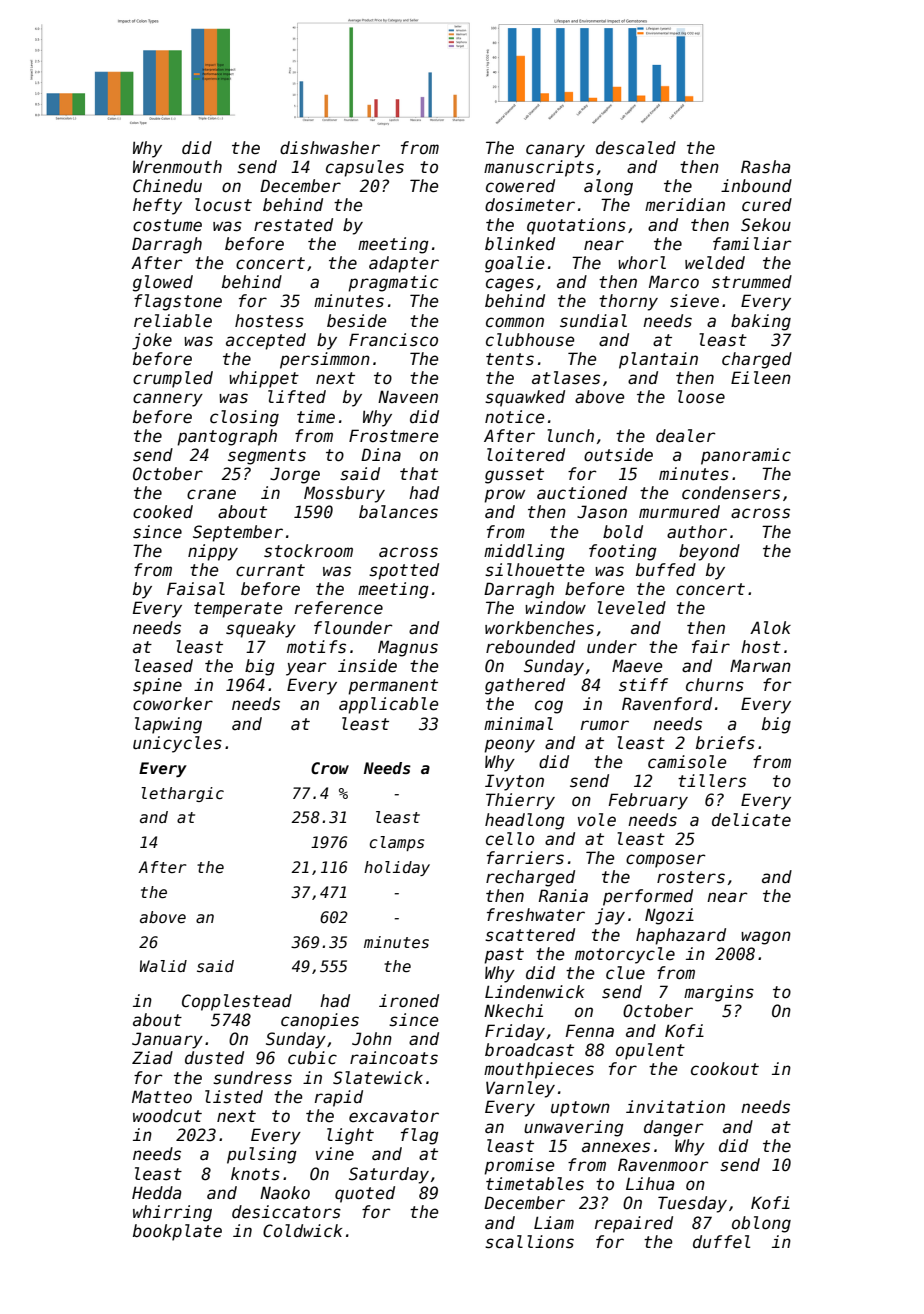 Image resolution: width=924 pixels, height=1314 pixels. Describe the element at coordinates (634, 1224) in the screenshot. I see `repaired` at that location.
